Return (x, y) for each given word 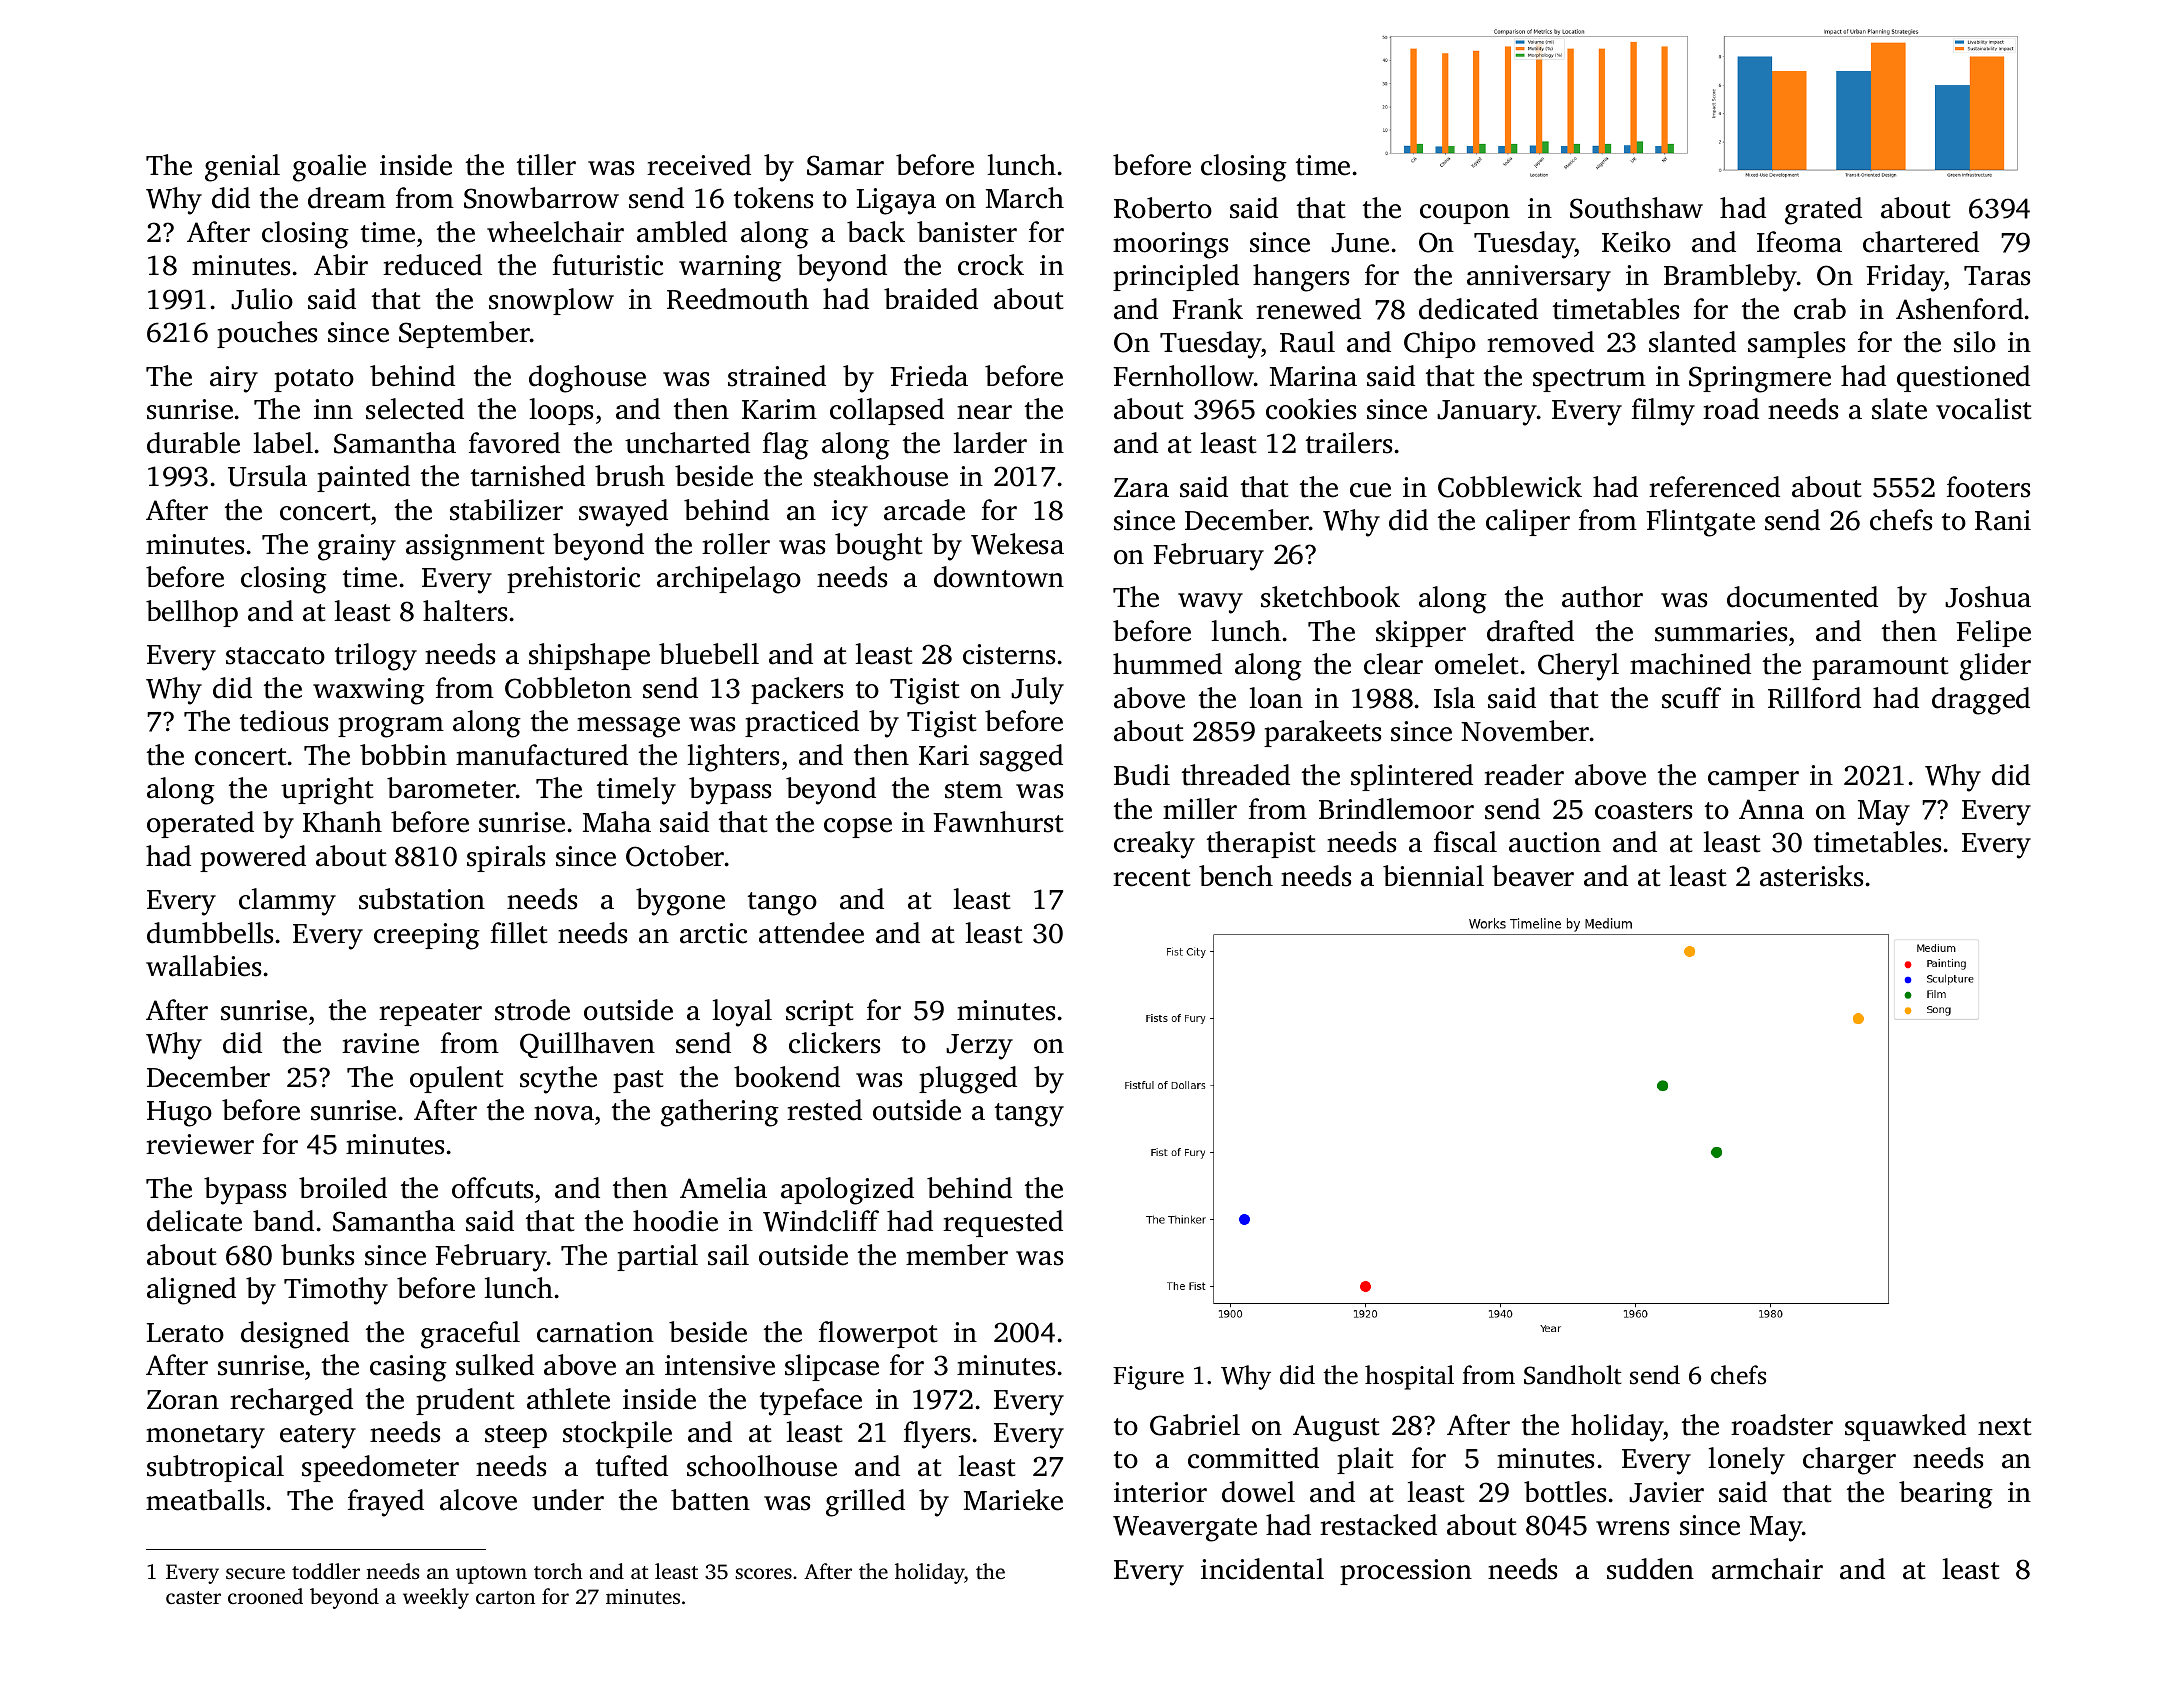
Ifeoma (1799, 242)
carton (505, 1597)
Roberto (1163, 208)
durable (193, 443)
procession (1406, 1572)
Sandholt (1573, 1375)
